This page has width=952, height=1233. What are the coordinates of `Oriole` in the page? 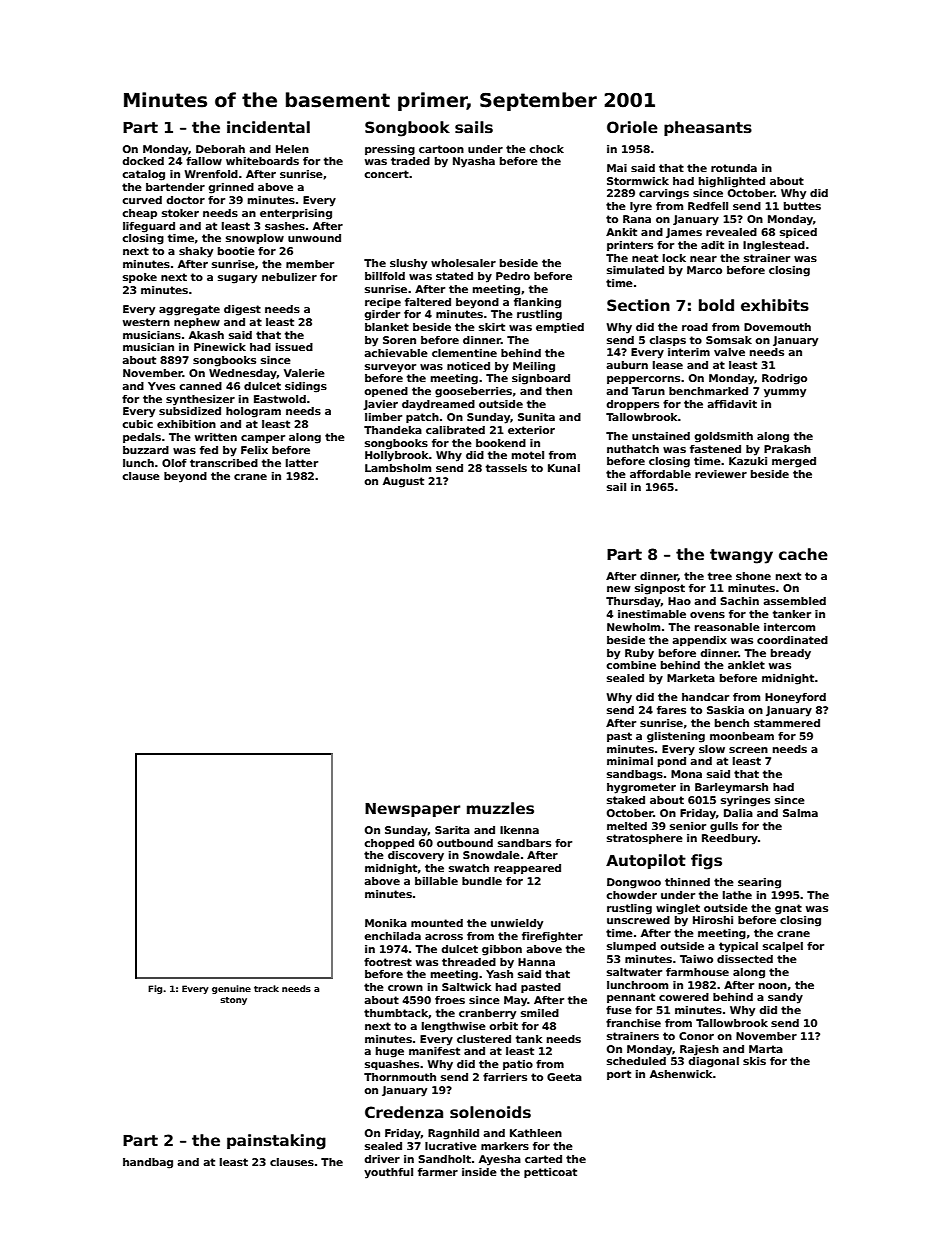 It's located at (632, 127).
